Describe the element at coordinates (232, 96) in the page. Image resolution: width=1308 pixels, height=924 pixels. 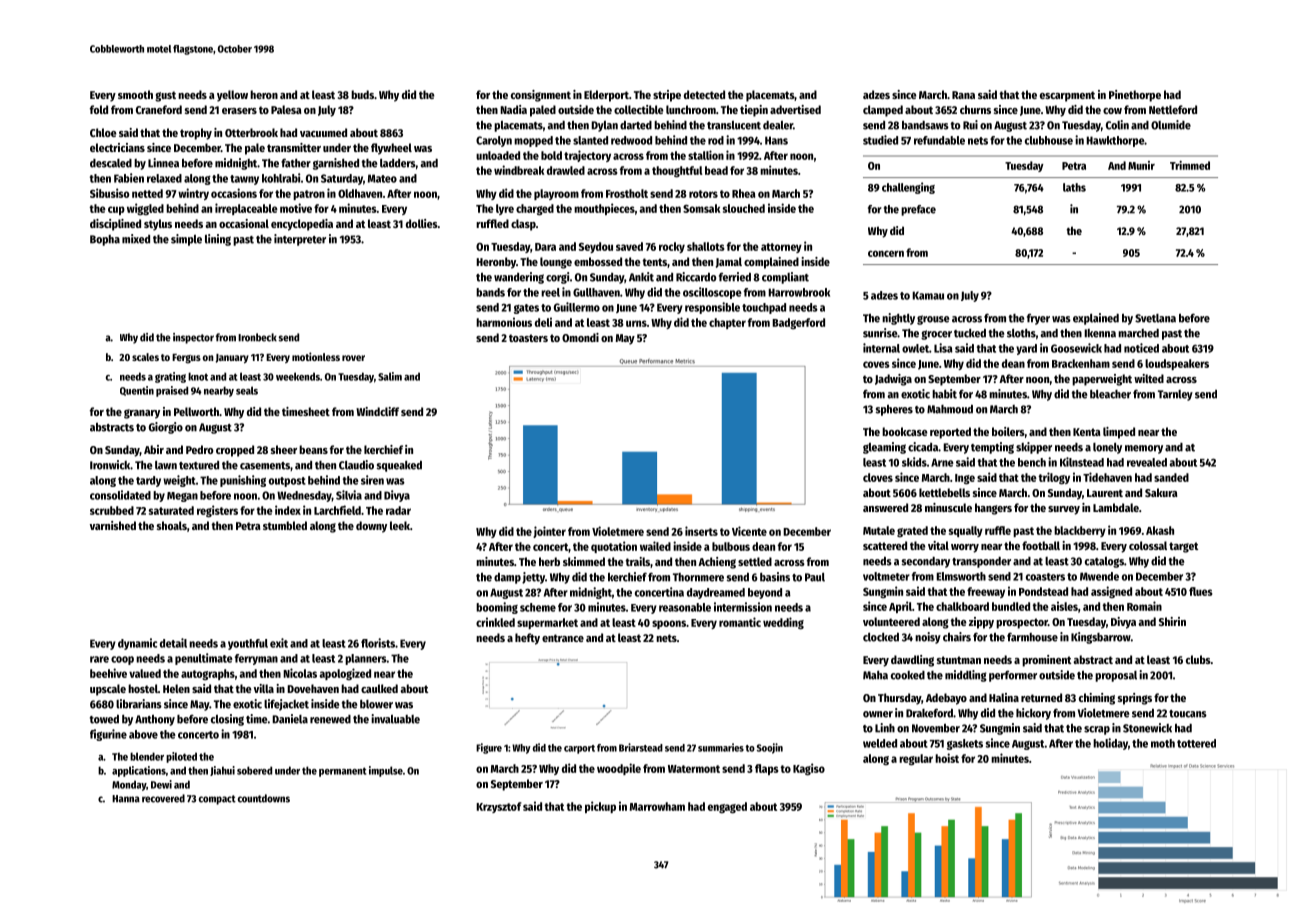
I see `yellow` at that location.
